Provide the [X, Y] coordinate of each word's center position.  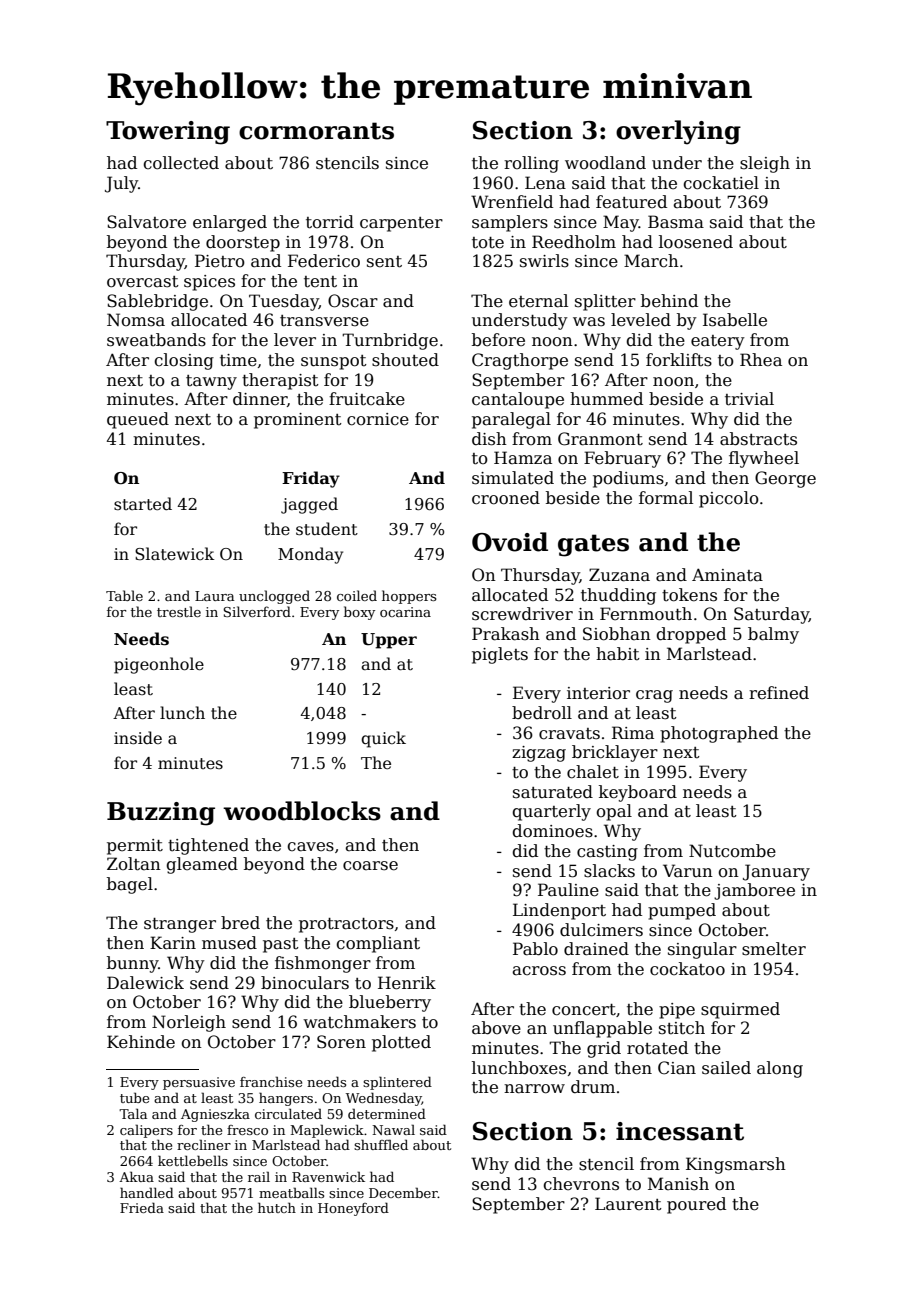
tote [488, 243]
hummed [606, 399]
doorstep [243, 243]
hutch [277, 1207]
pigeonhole [159, 665]
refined [779, 693]
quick [383, 739]
